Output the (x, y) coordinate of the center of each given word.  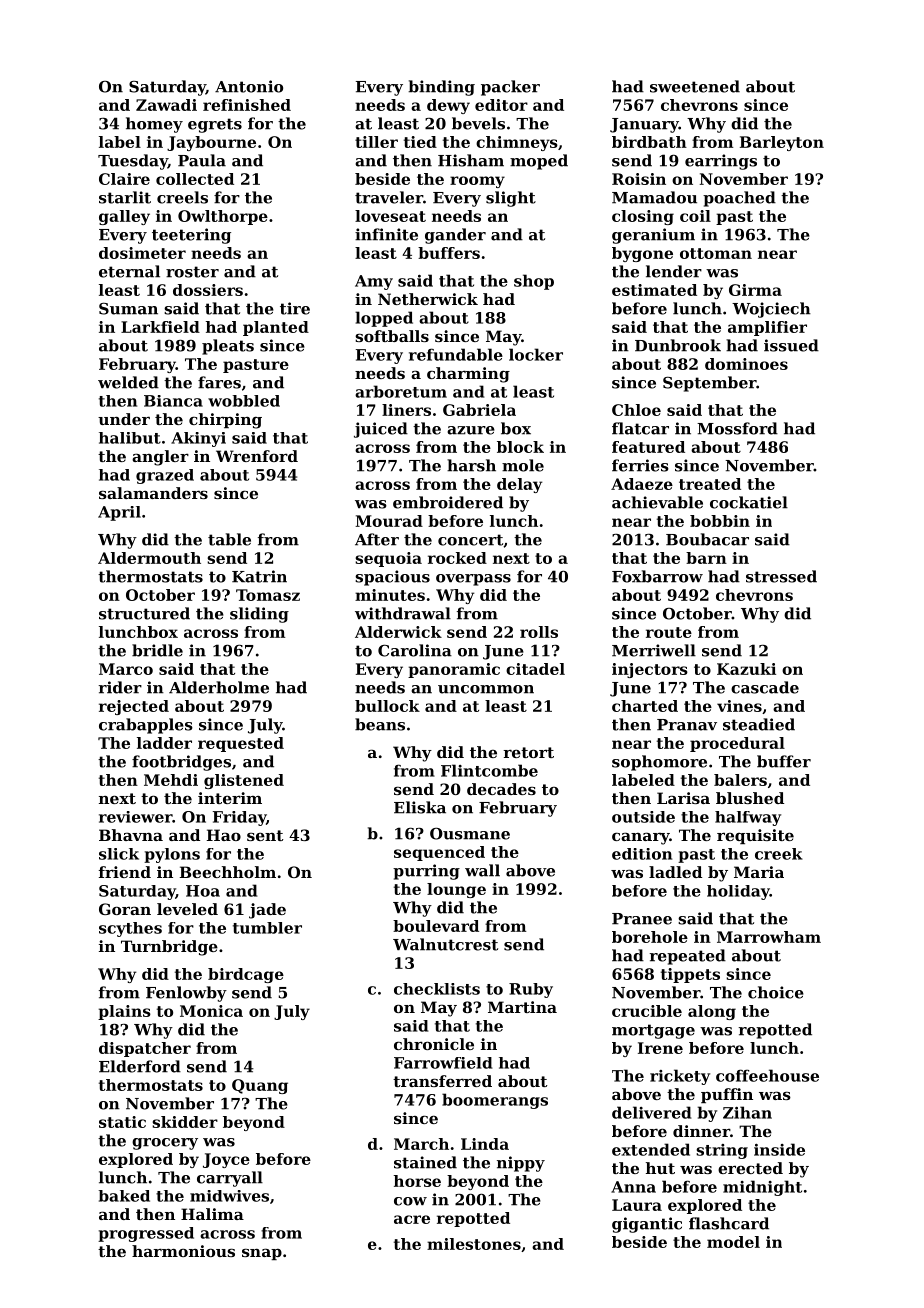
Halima (212, 1214)
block (520, 447)
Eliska (420, 807)
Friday (239, 818)
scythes (130, 929)
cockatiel (749, 502)
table (229, 539)
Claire (124, 179)
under (124, 419)
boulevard (436, 926)
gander (455, 236)
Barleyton (782, 143)
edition (642, 854)
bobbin (720, 521)
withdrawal (403, 613)
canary (641, 838)
